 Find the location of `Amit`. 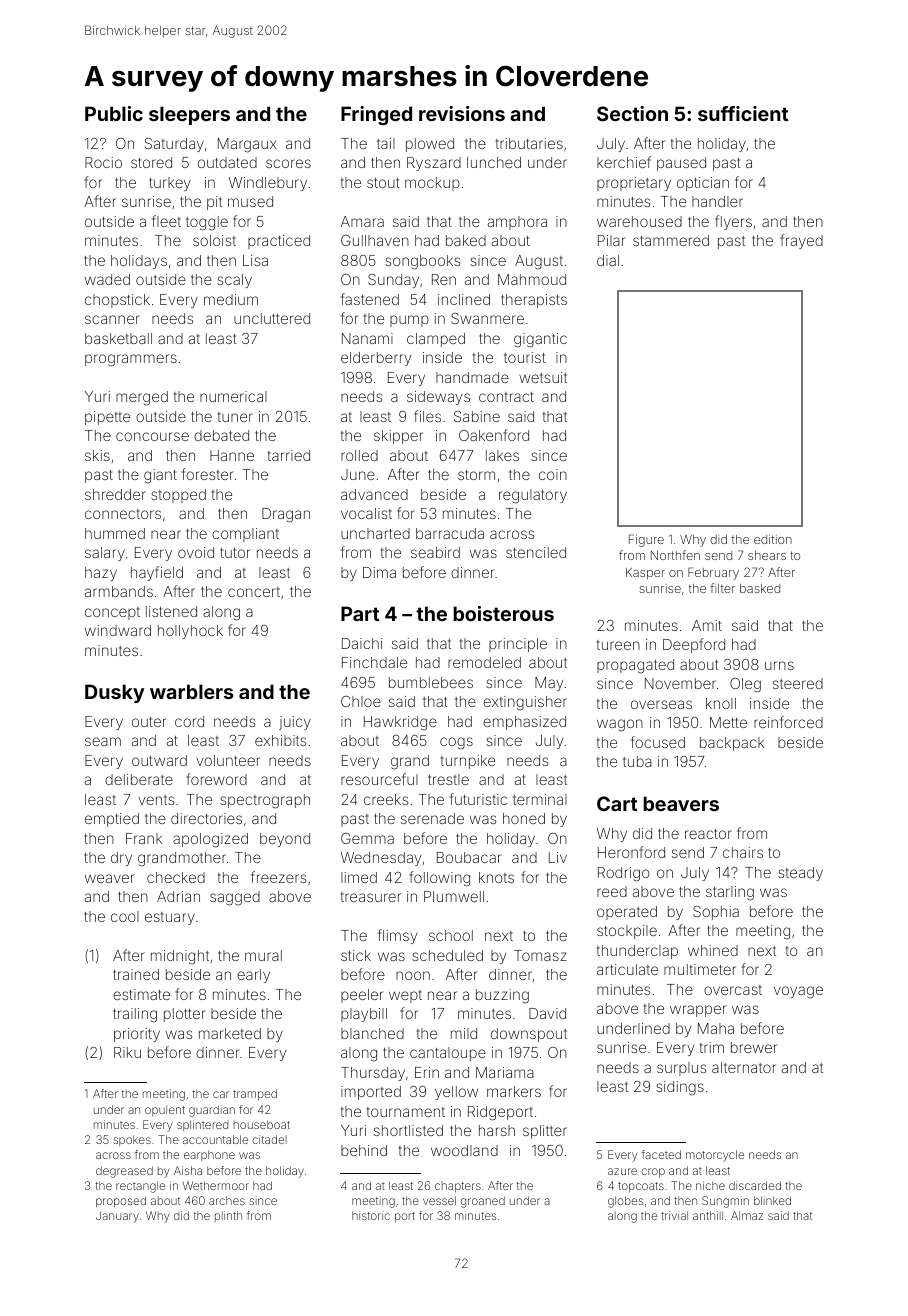

Amit is located at coordinates (707, 625).
